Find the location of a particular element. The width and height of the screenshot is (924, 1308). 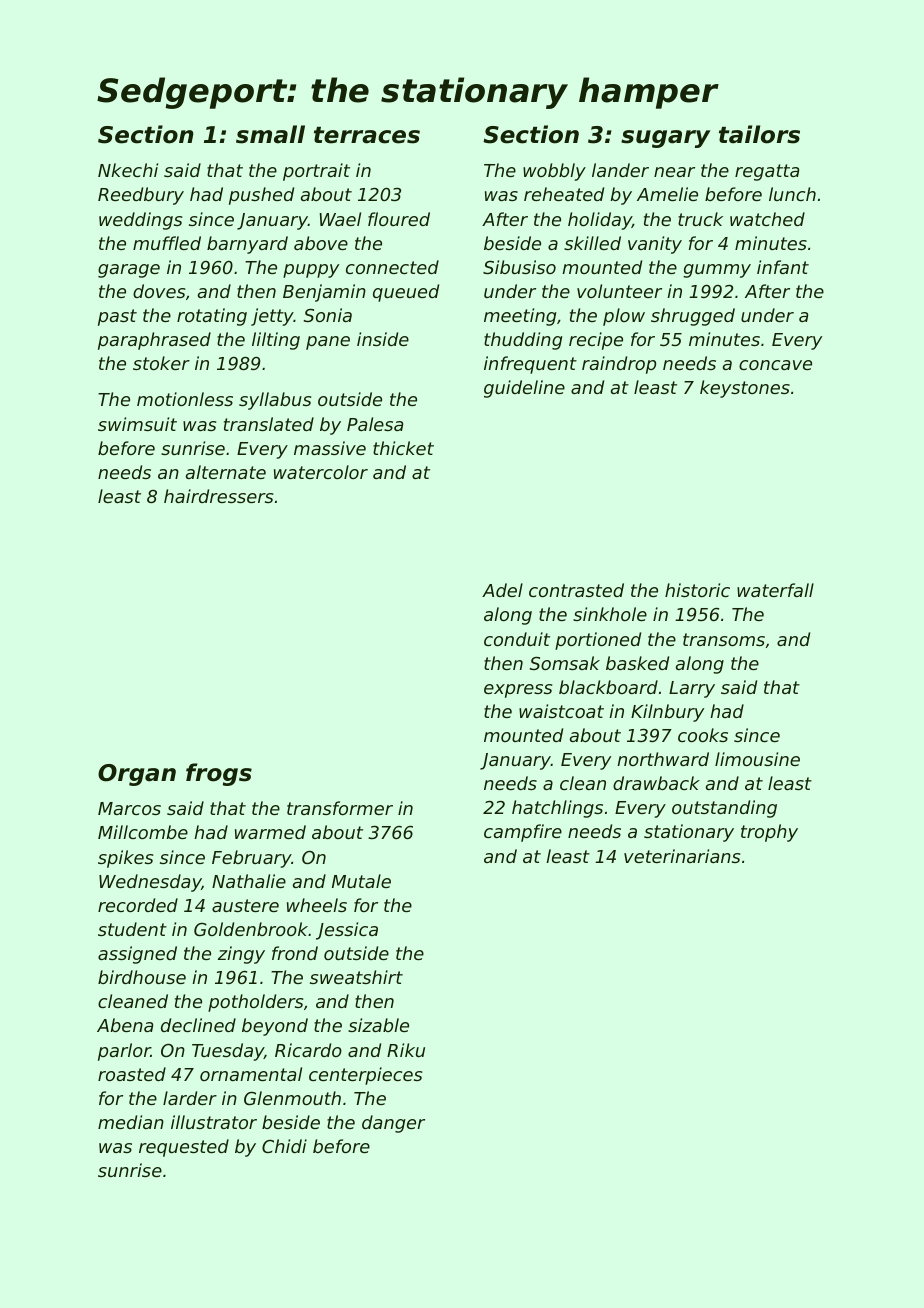

keystones is located at coordinates (745, 389).
